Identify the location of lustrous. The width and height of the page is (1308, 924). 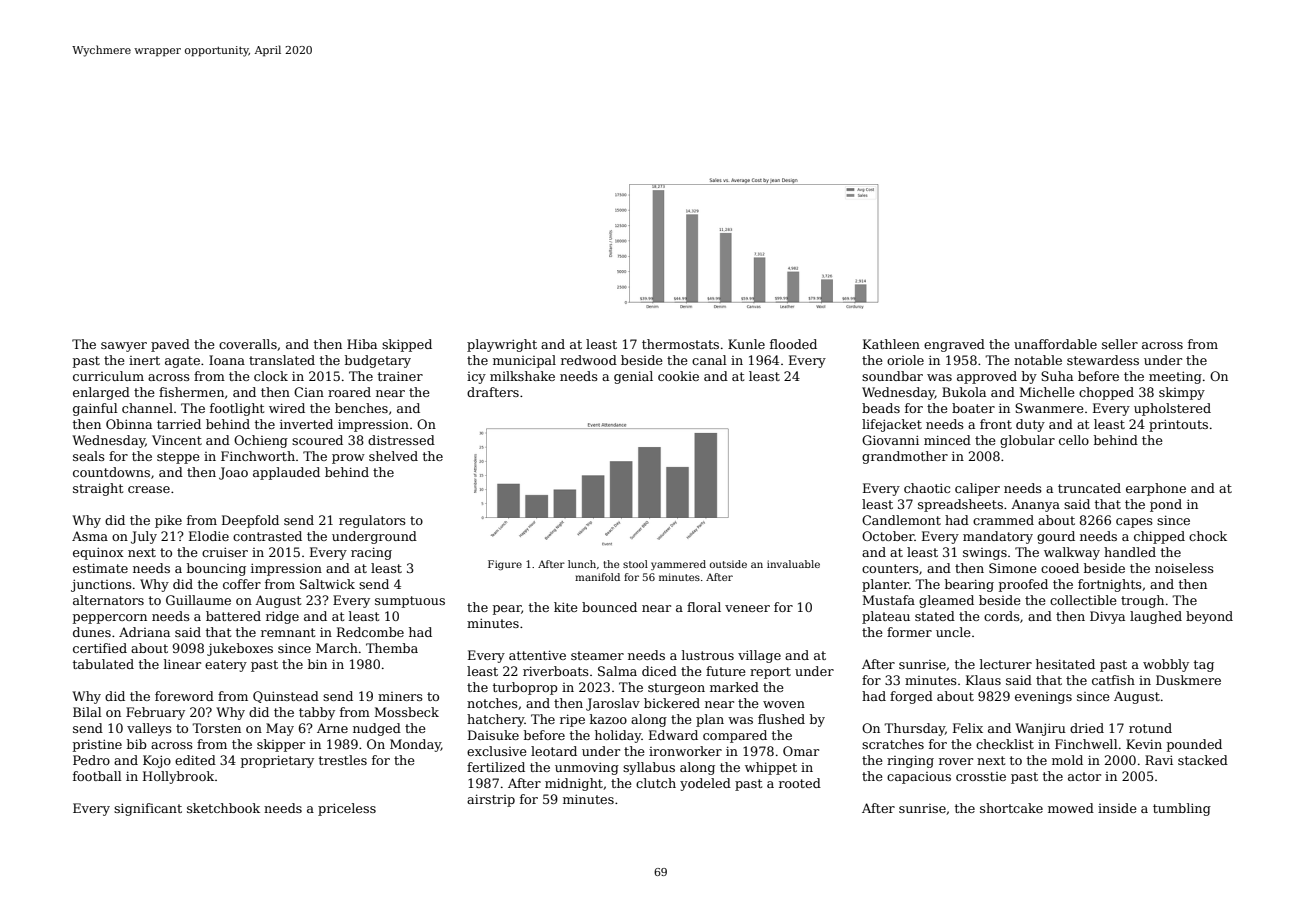
(708, 655).
